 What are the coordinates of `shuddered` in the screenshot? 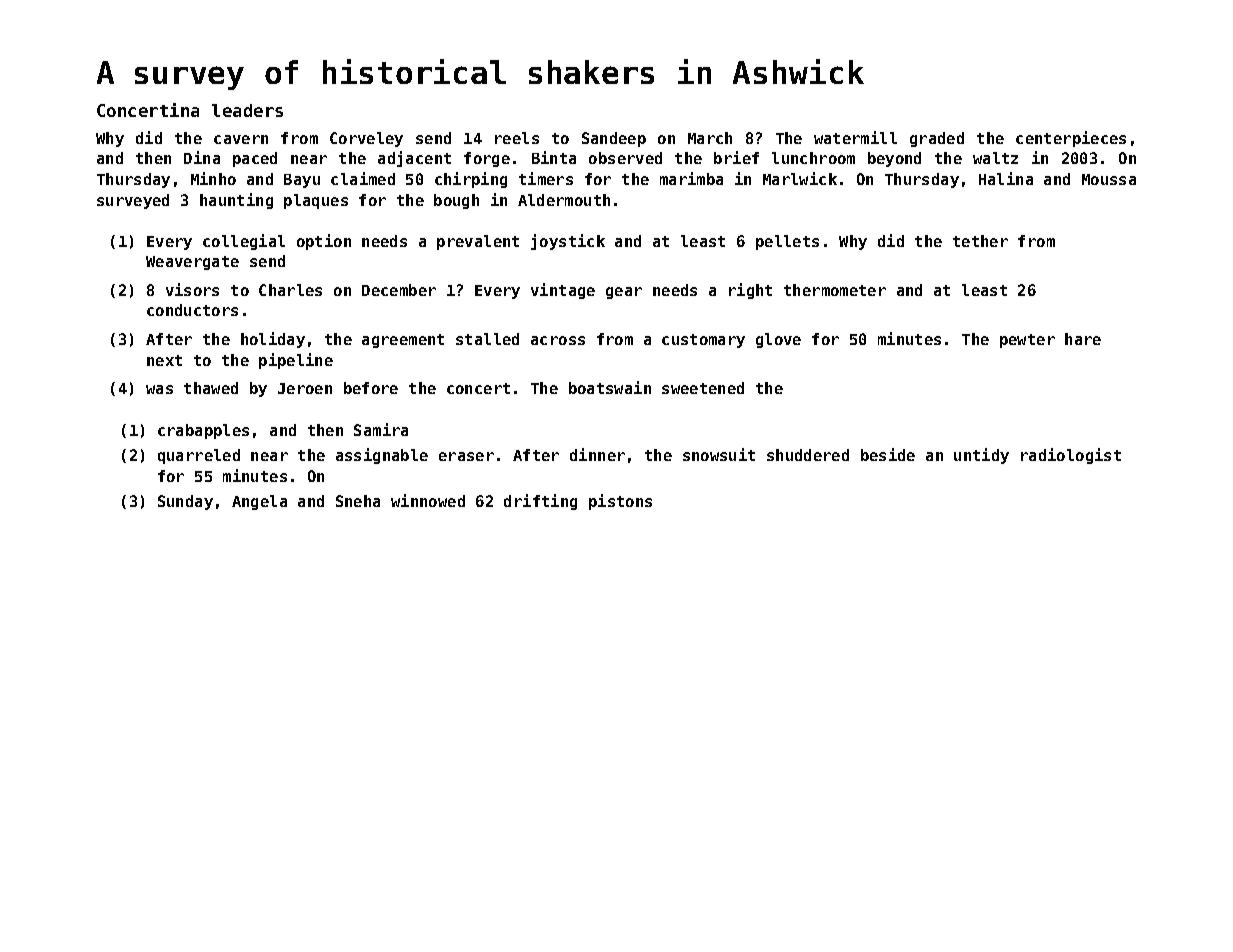 It's located at (808, 455).
